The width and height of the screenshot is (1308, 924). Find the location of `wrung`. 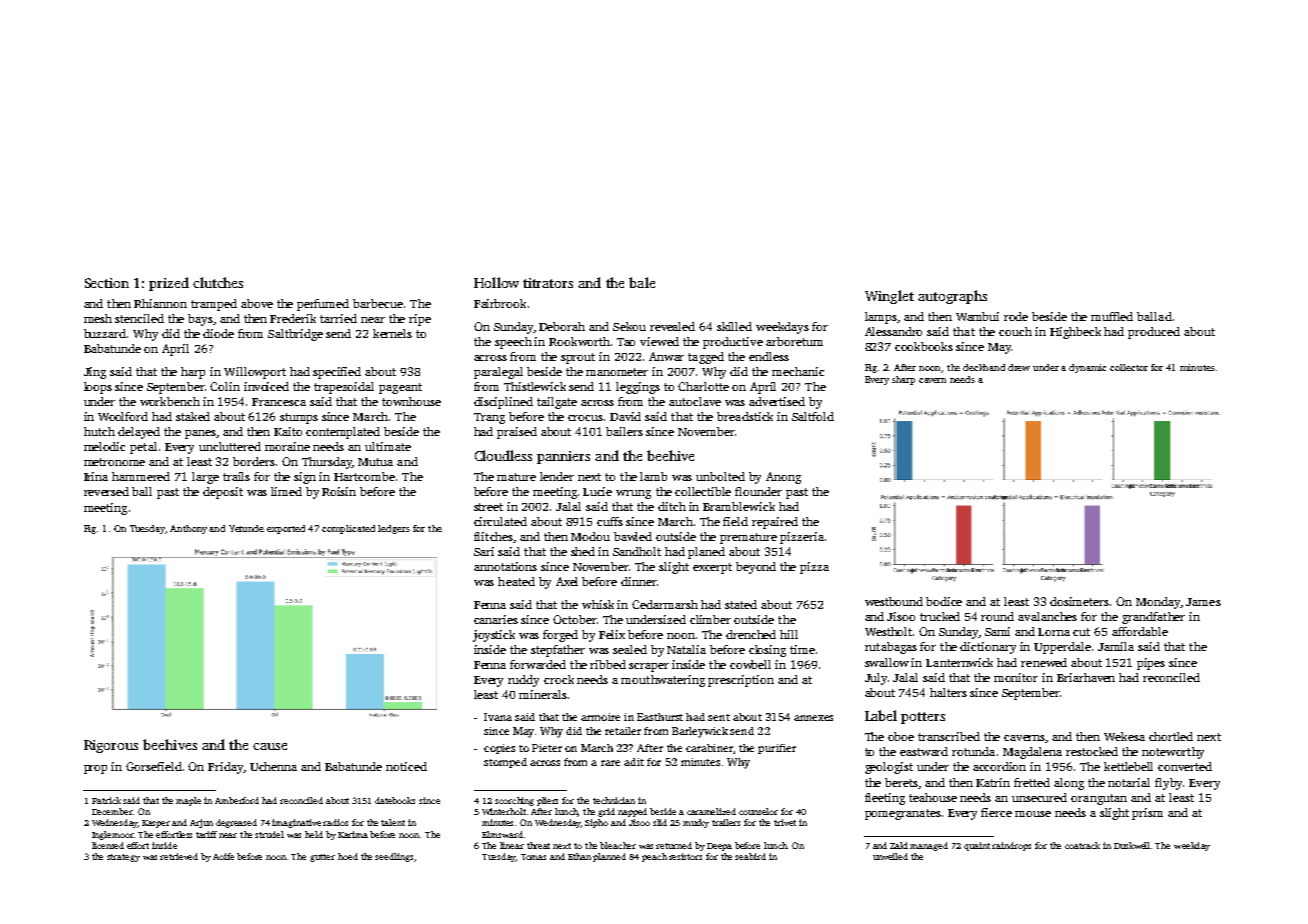

wrung is located at coordinates (633, 494).
